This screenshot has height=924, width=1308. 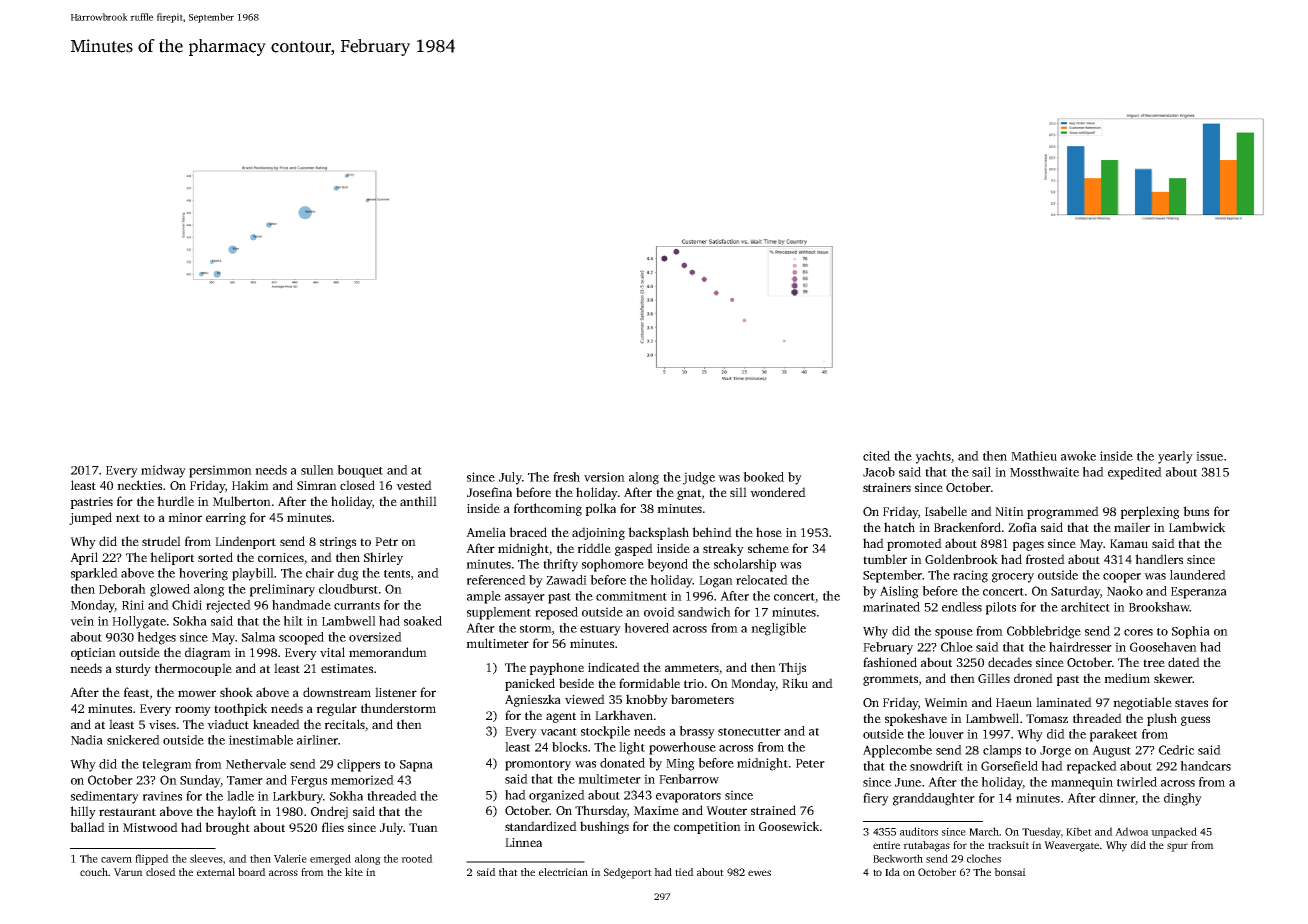 What do you see at coordinates (745, 565) in the screenshot?
I see `scholarship` at bounding box center [745, 565].
